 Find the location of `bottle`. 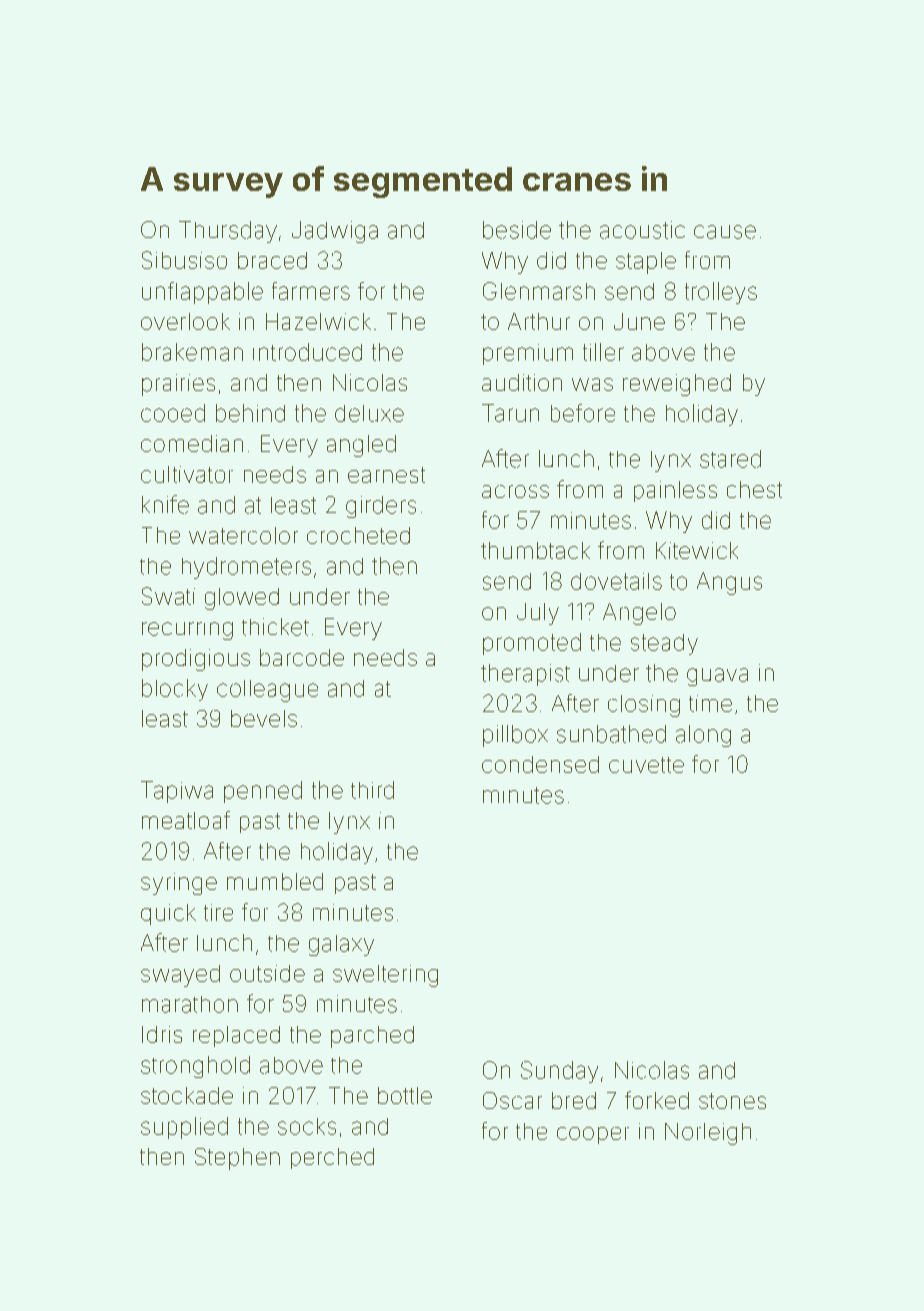

bottle is located at coordinates (405, 1095).
